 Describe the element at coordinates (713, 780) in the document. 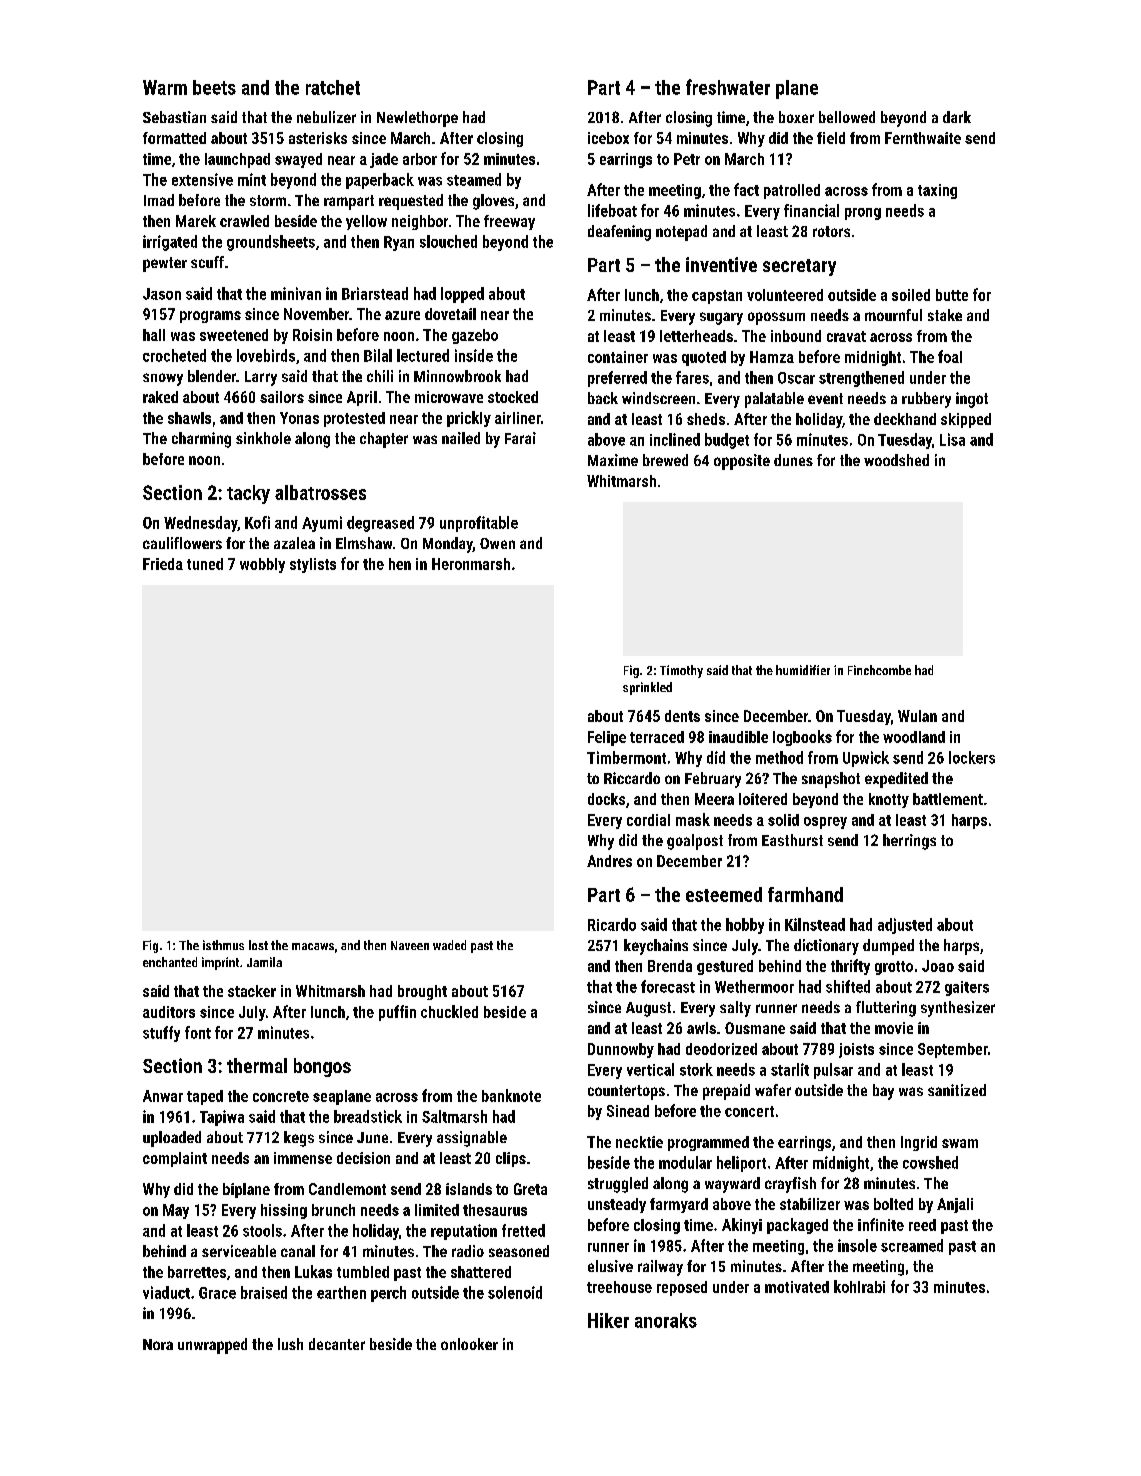

I see `February` at that location.
